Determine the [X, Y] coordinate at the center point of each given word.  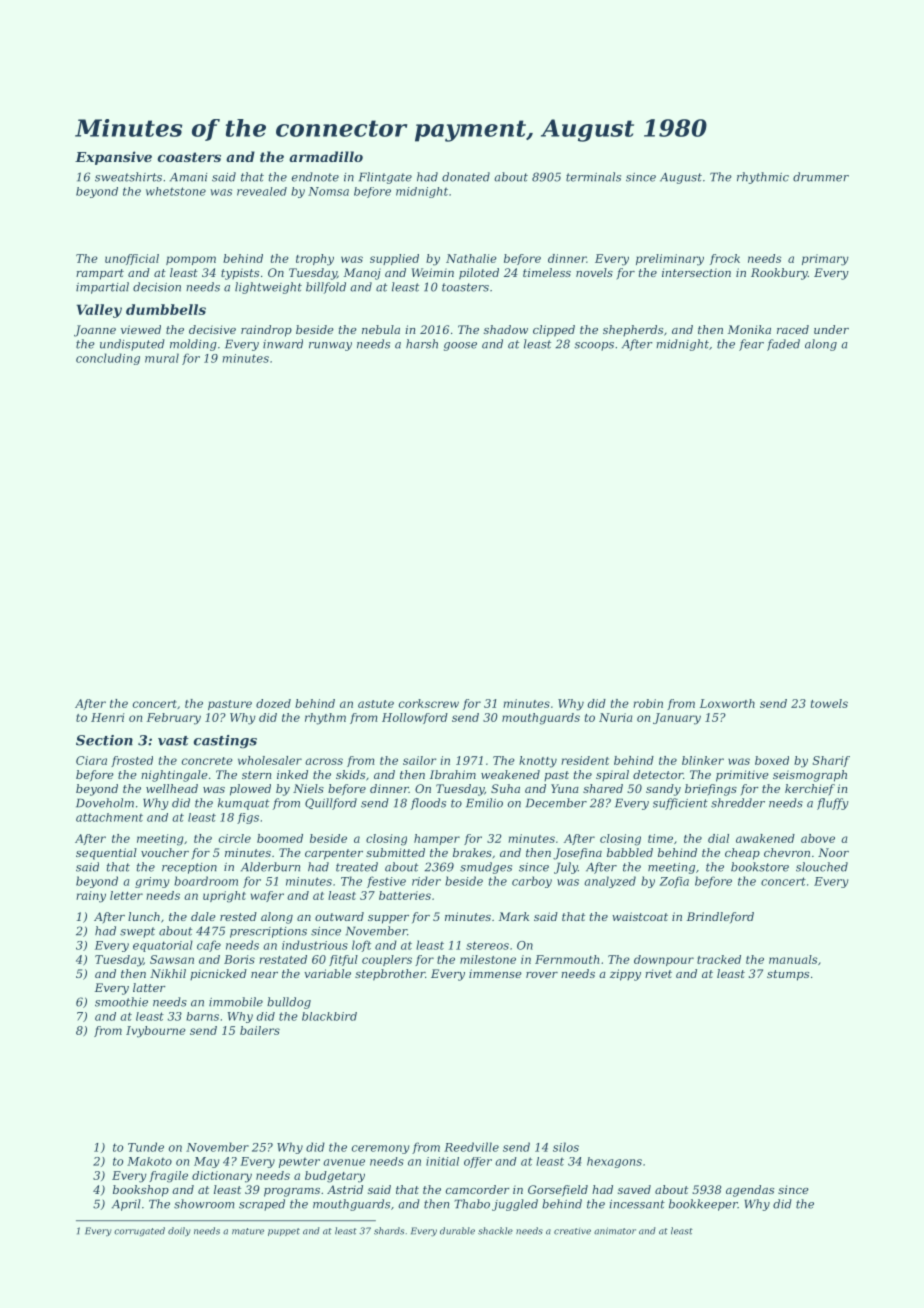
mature [248, 1231]
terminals [593, 177]
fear [751, 345]
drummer [821, 177]
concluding [108, 359]
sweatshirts [128, 177]
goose [460, 346]
